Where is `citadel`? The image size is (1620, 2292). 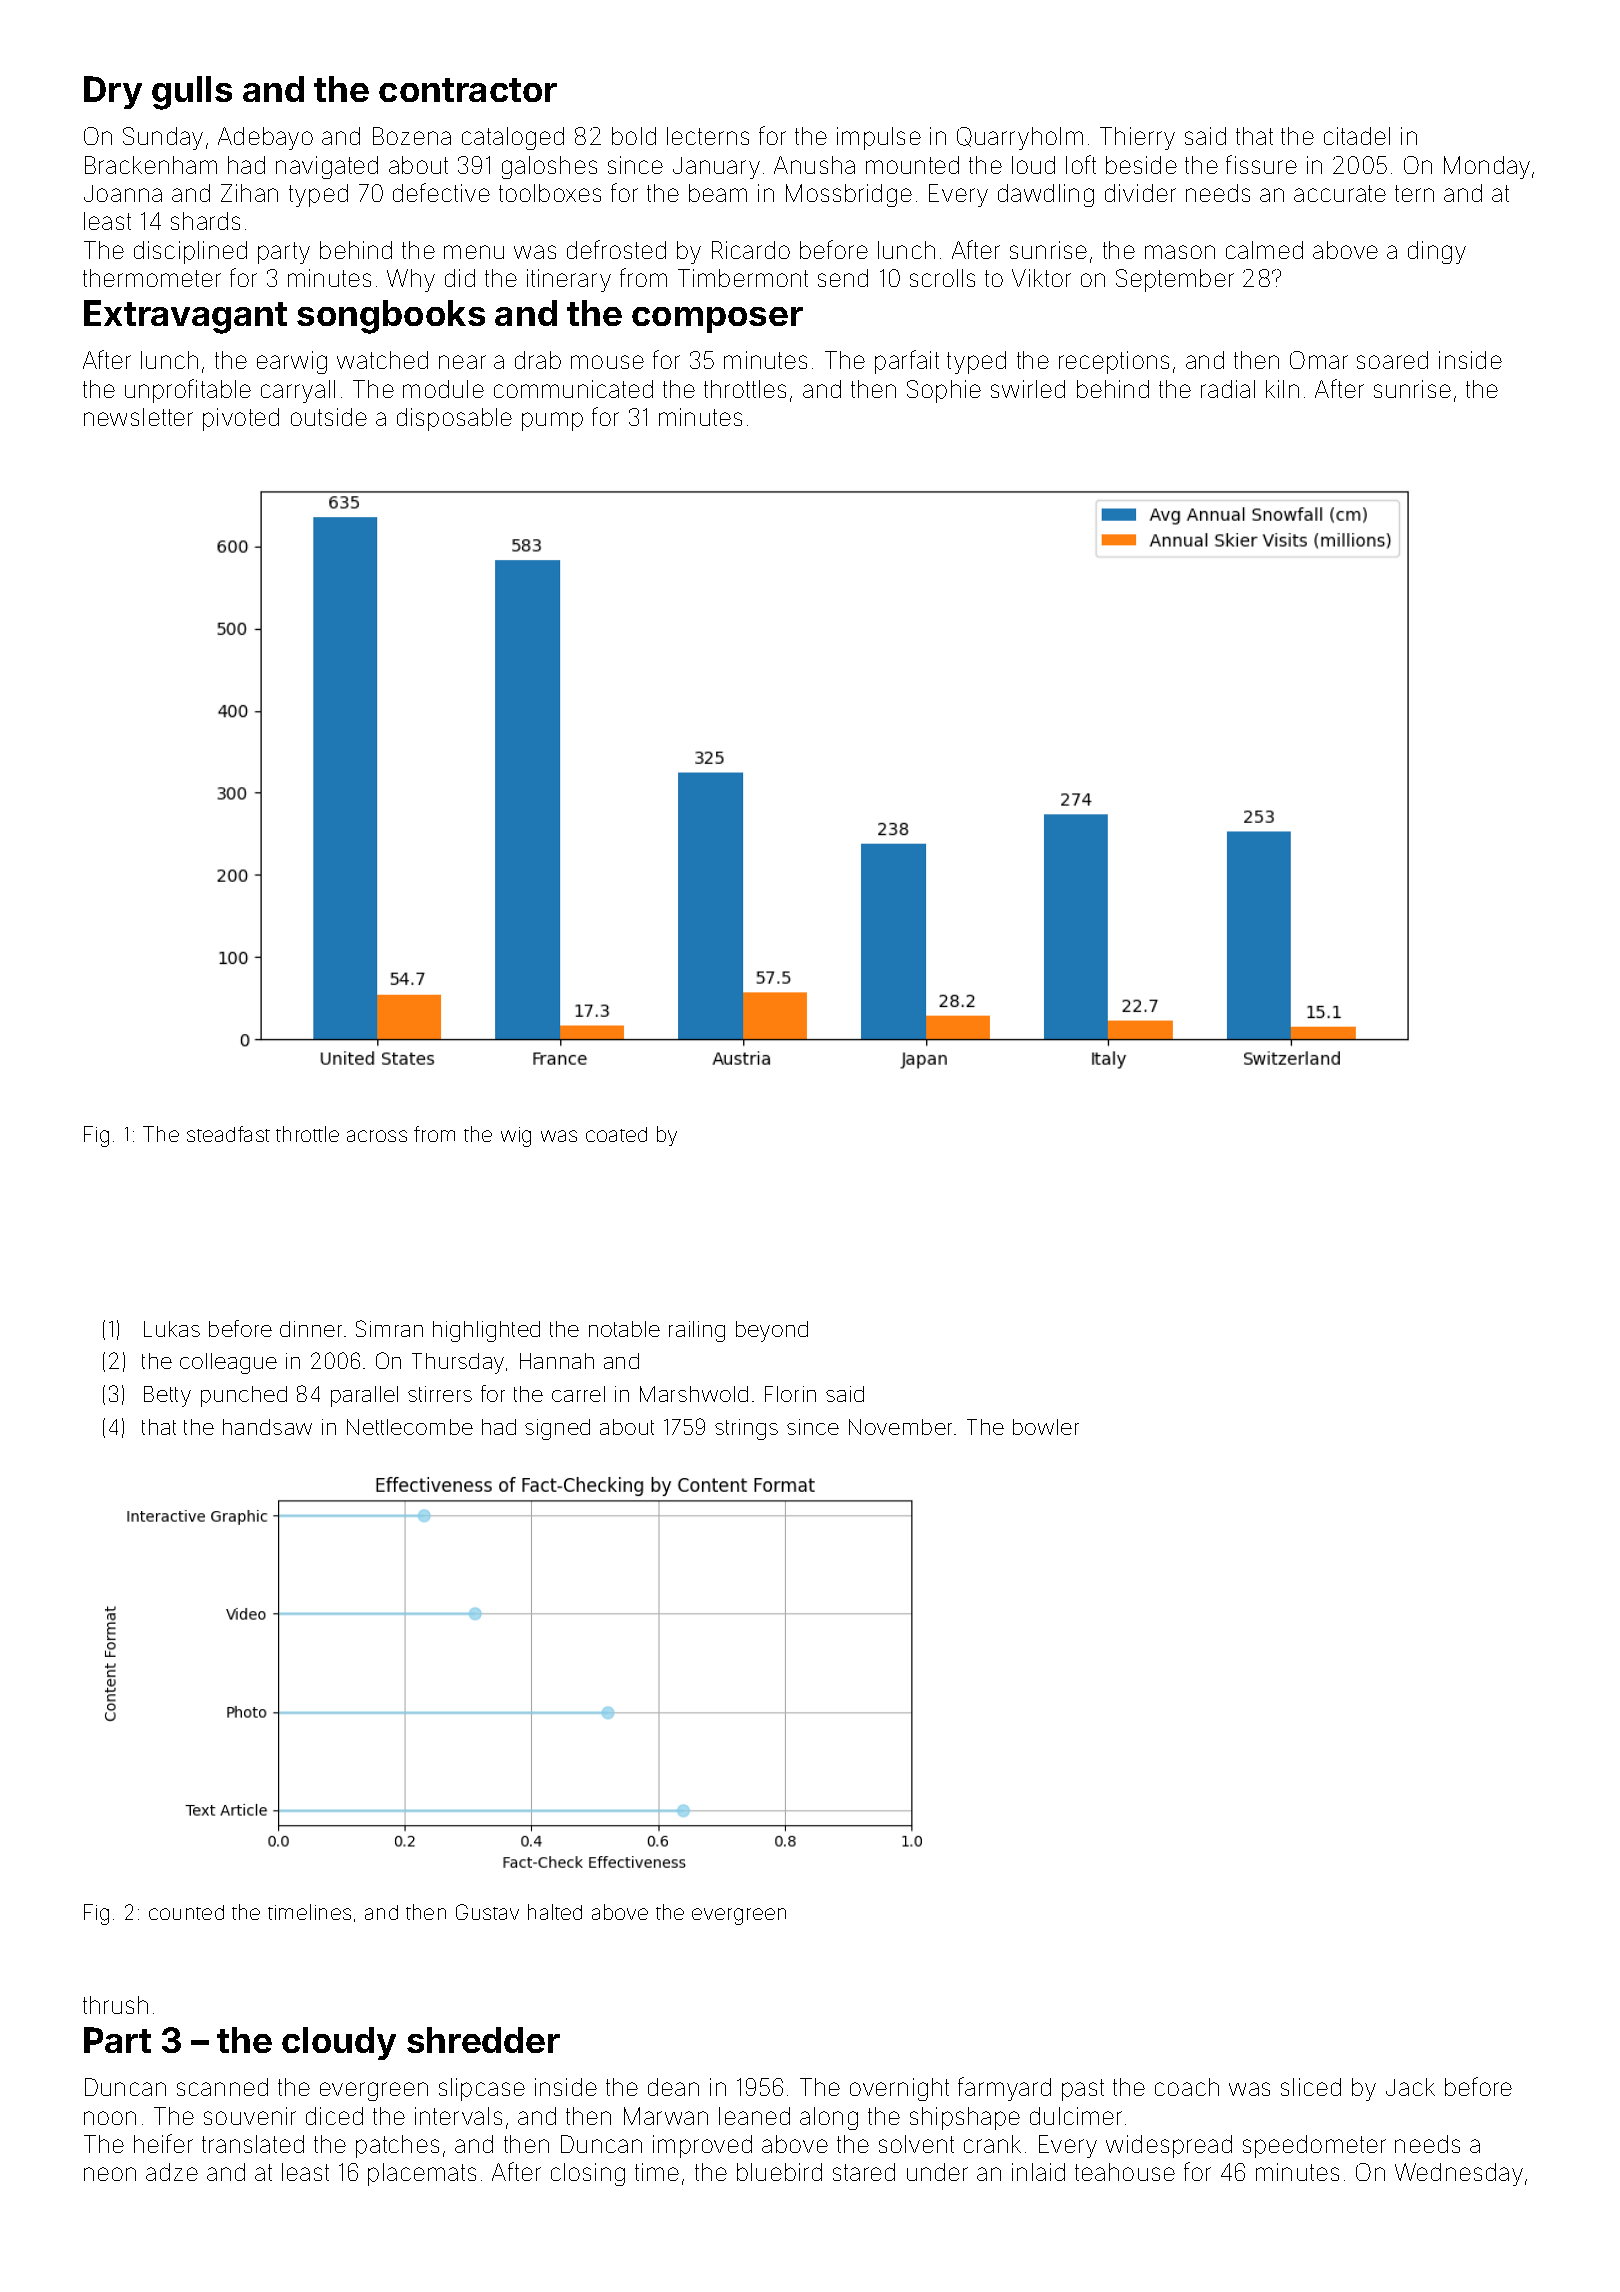 citadel is located at coordinates (1357, 136).
